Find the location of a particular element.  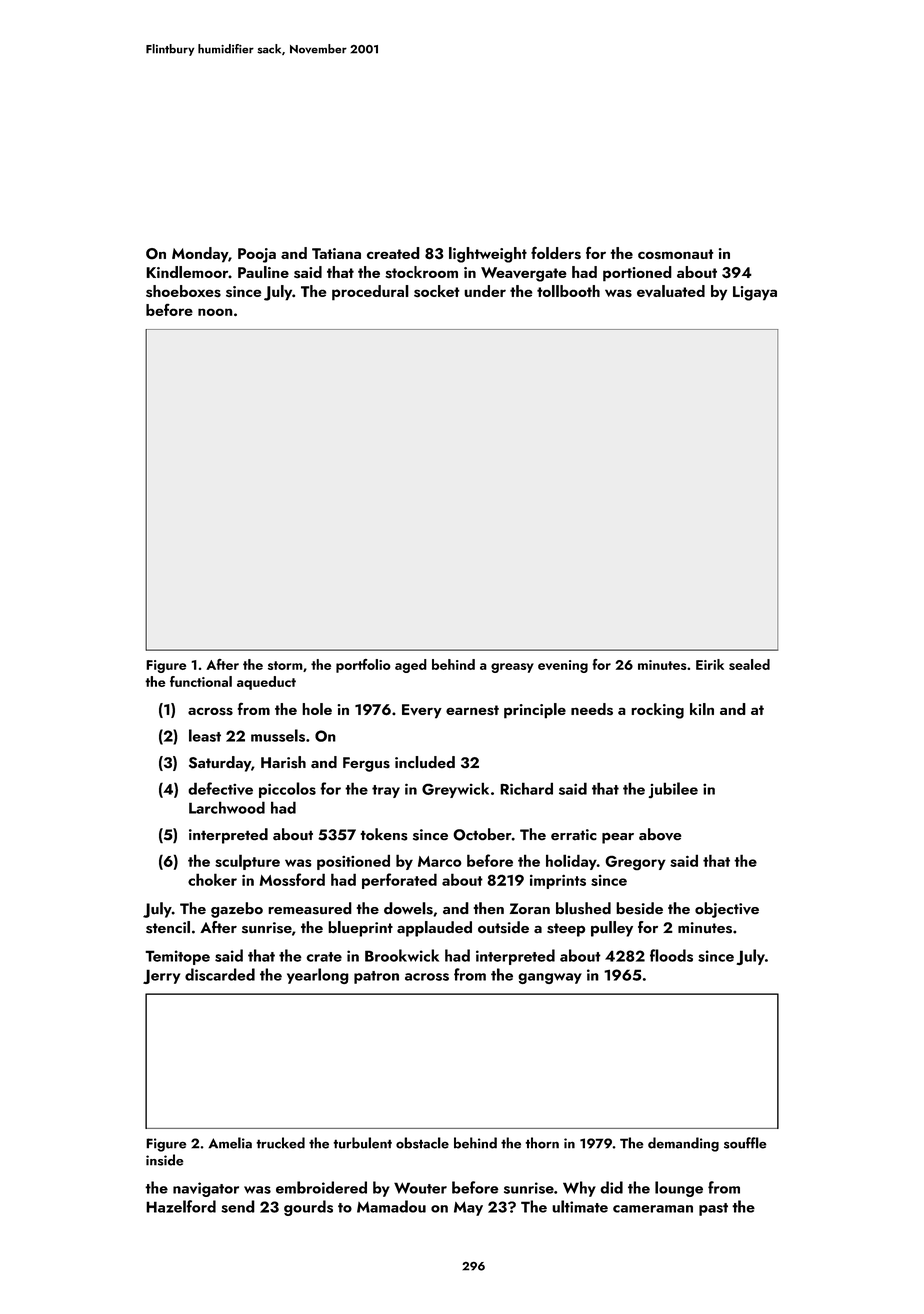

evening is located at coordinates (563, 666).
